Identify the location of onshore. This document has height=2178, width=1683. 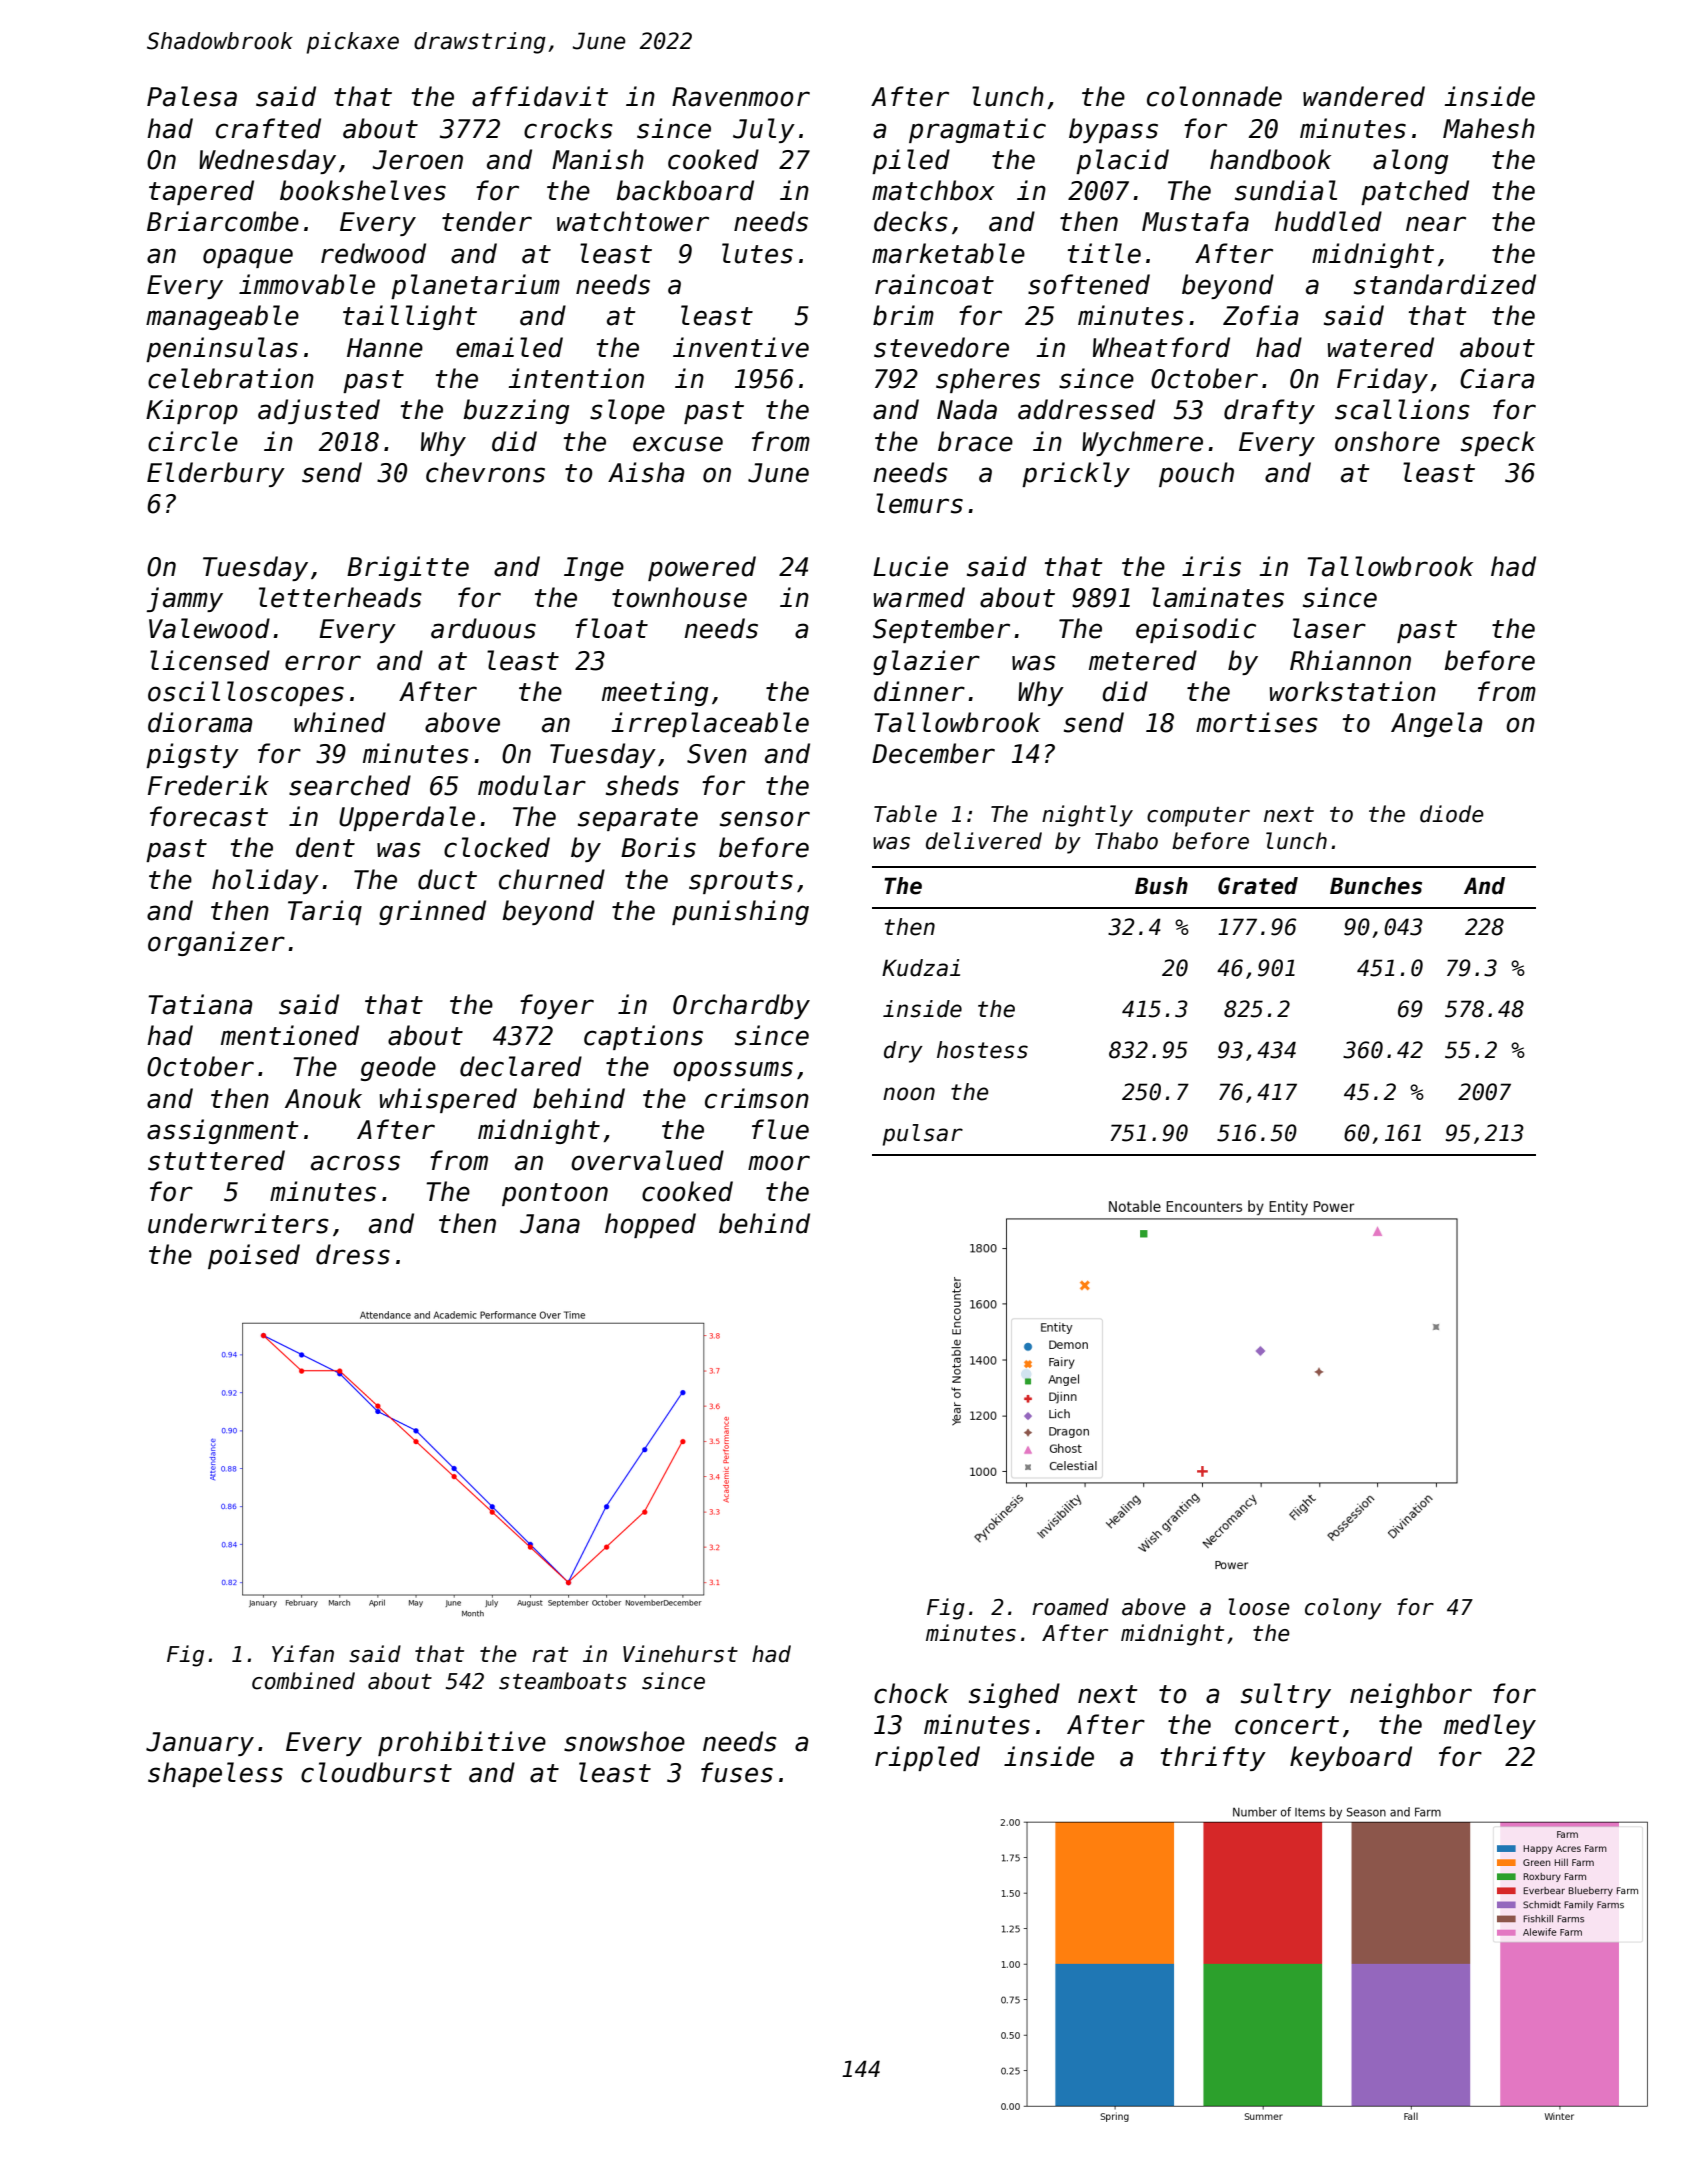
(1387, 441).
